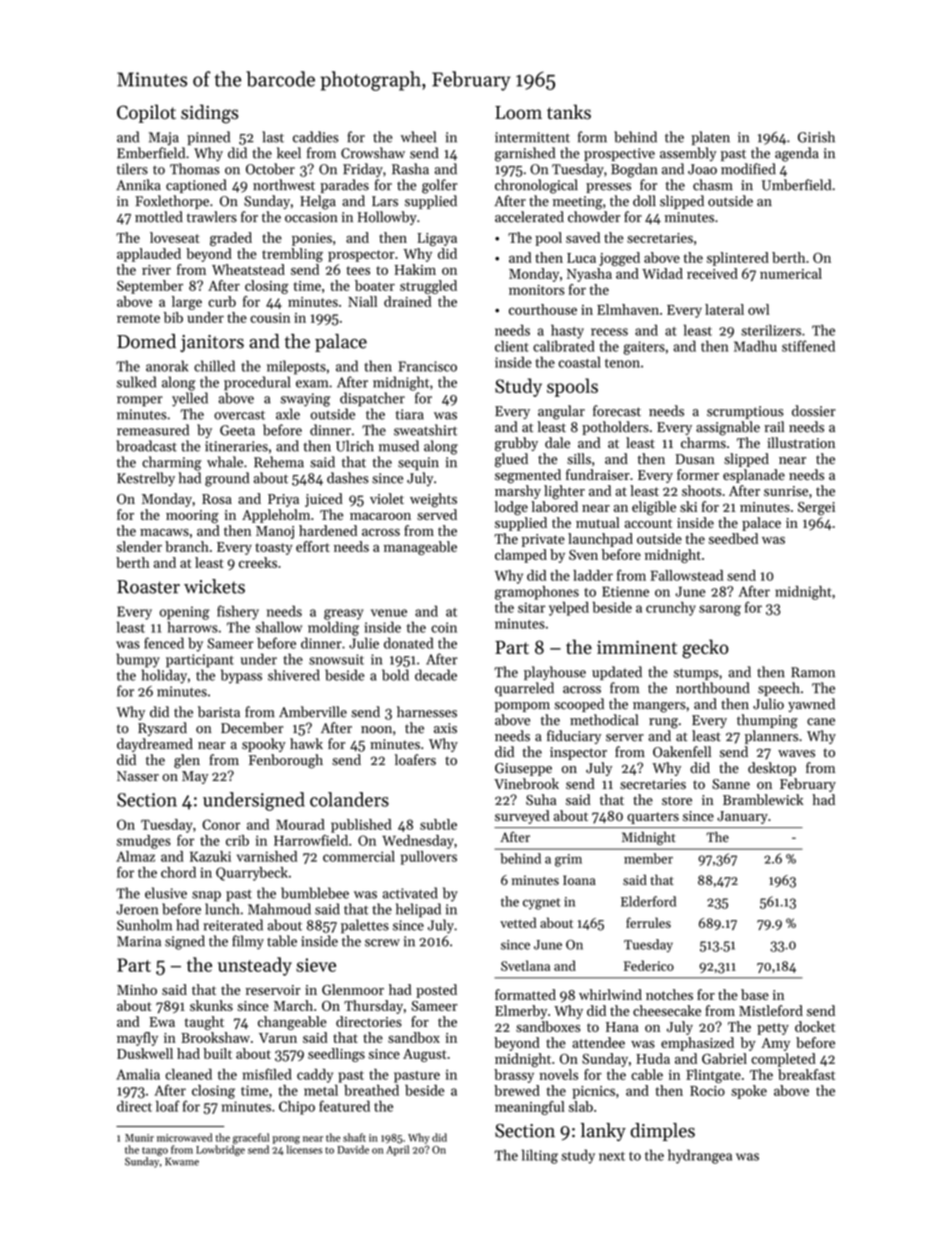 Image resolution: width=952 pixels, height=1233 pixels. I want to click on Elderford, so click(648, 901).
